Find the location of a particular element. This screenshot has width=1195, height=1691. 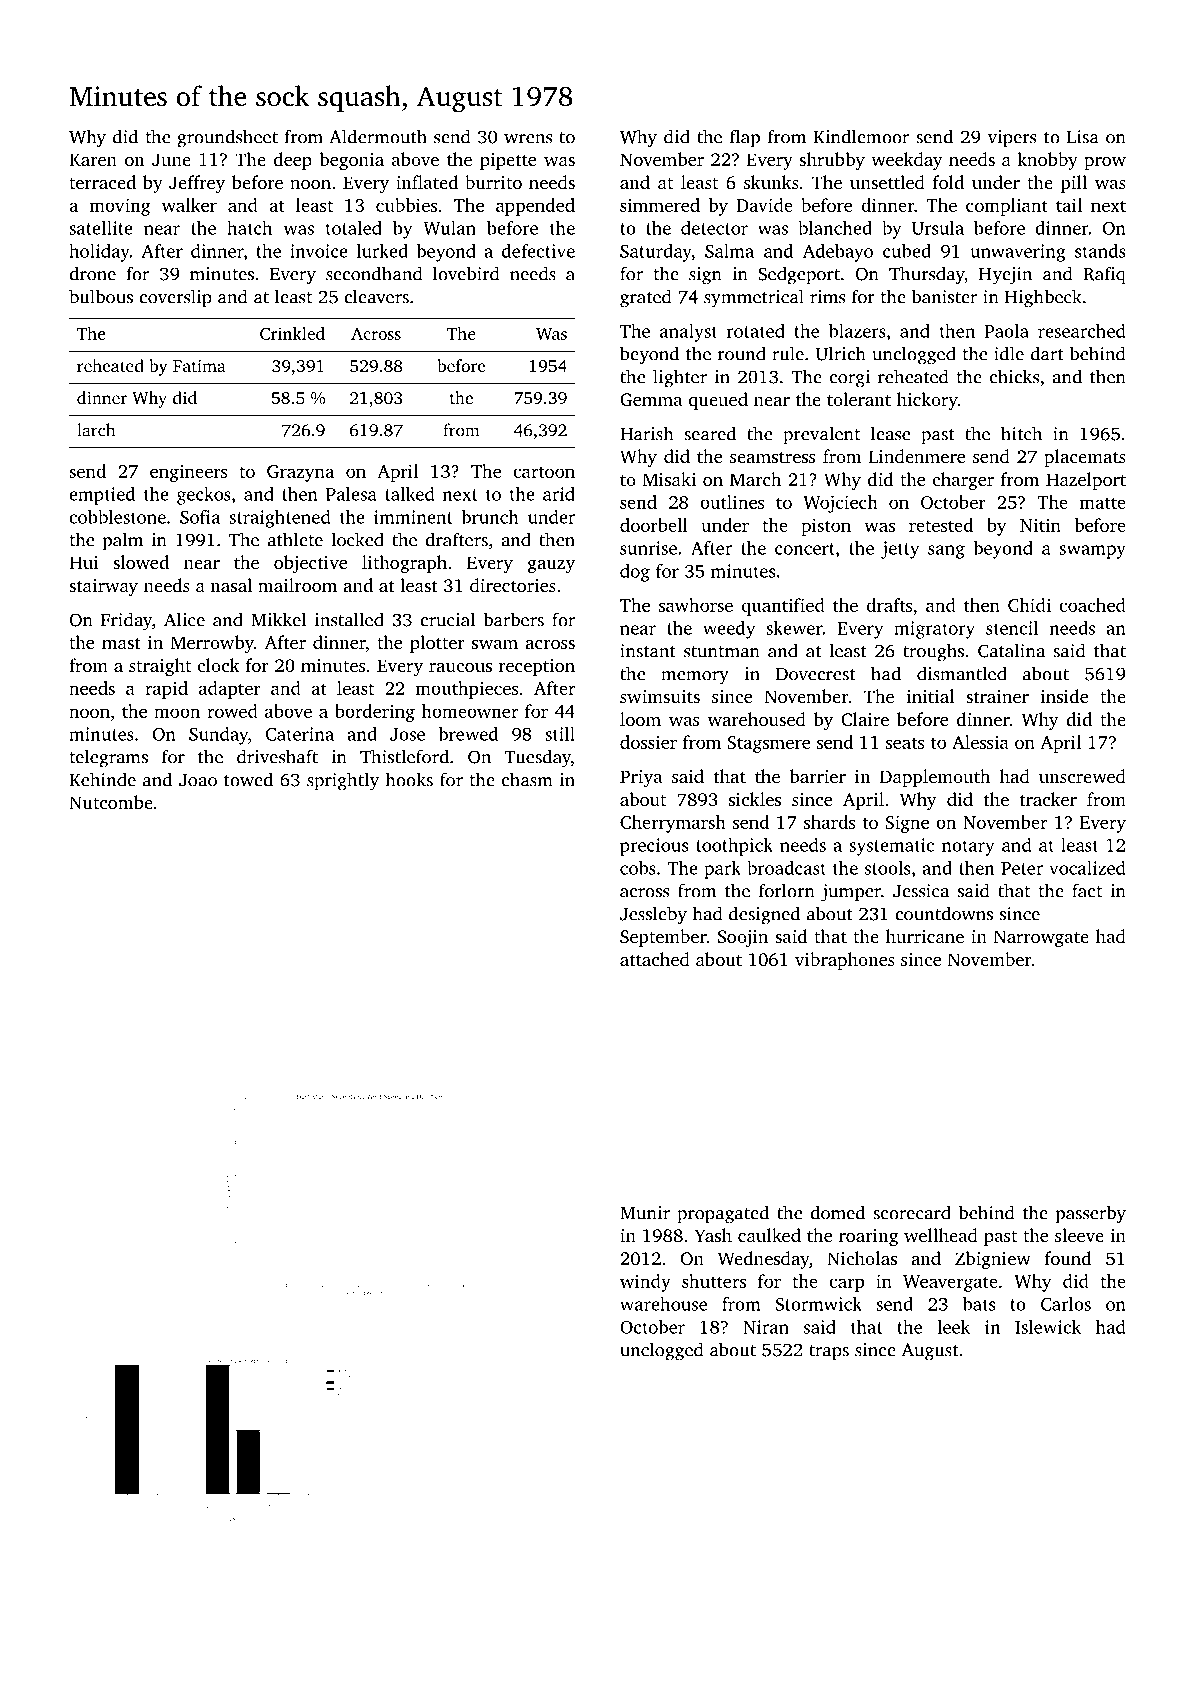

found is located at coordinates (1068, 1258).
